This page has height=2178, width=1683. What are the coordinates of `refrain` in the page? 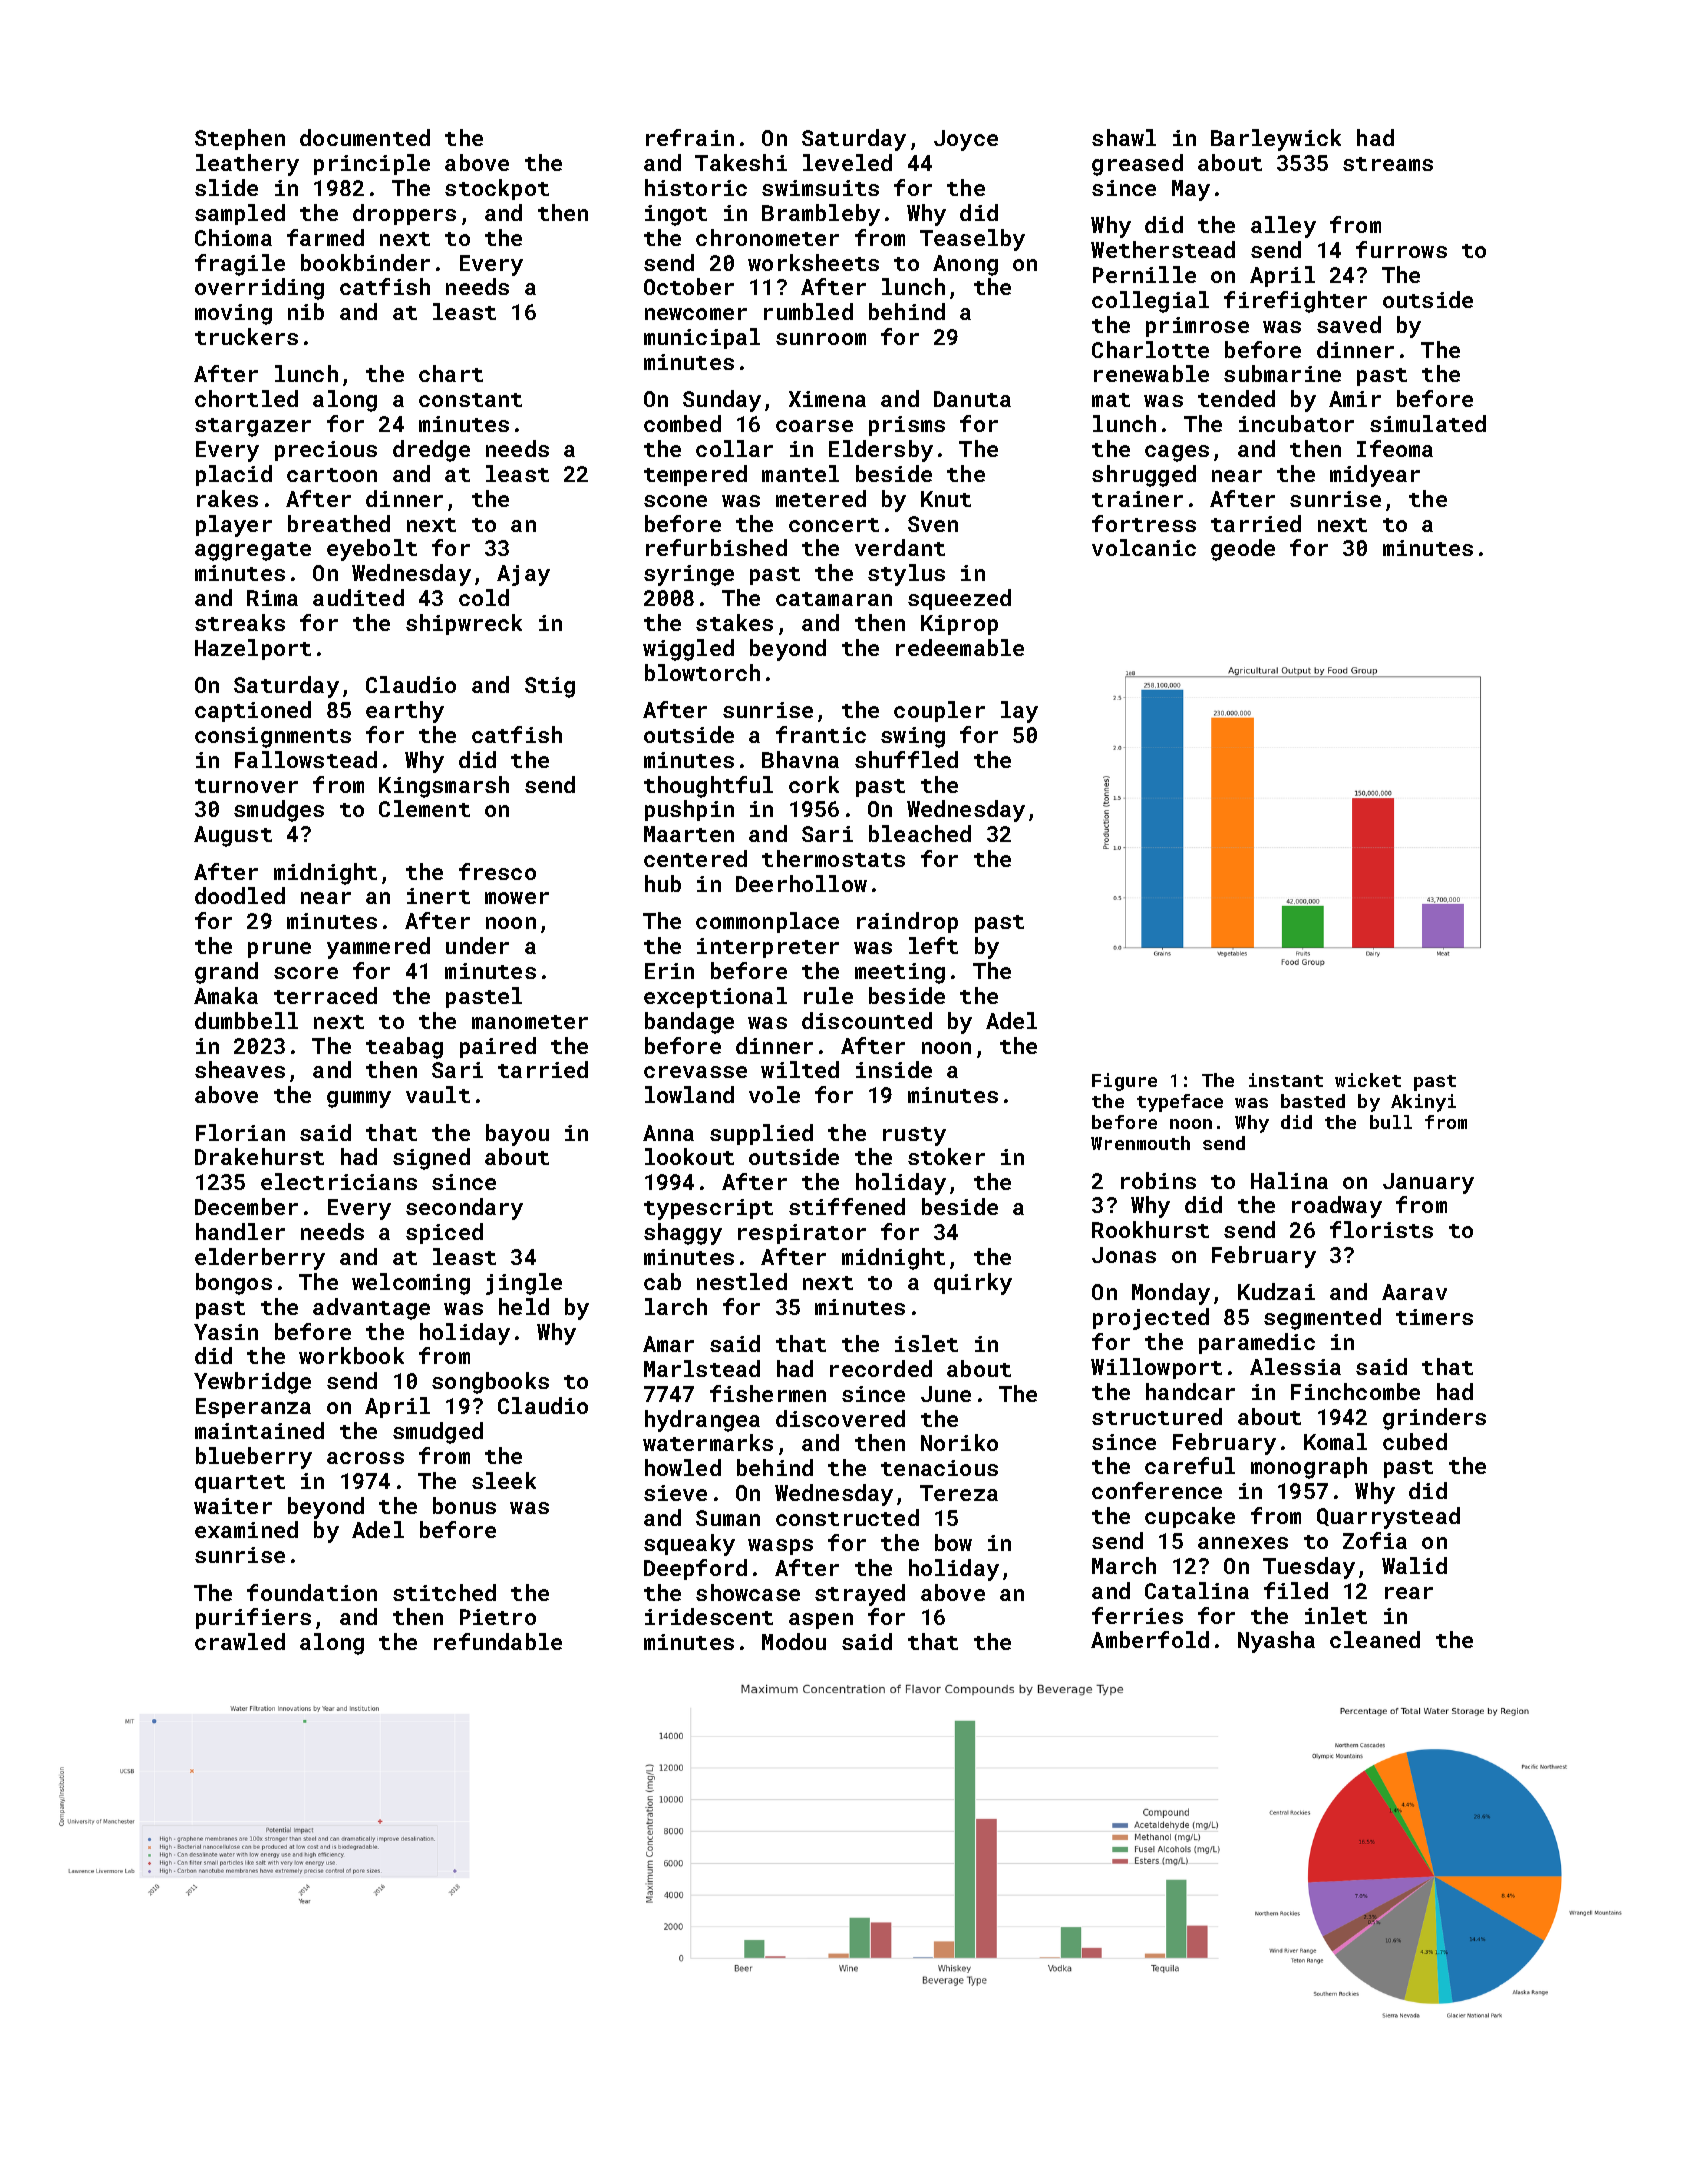 It's located at (690, 137).
